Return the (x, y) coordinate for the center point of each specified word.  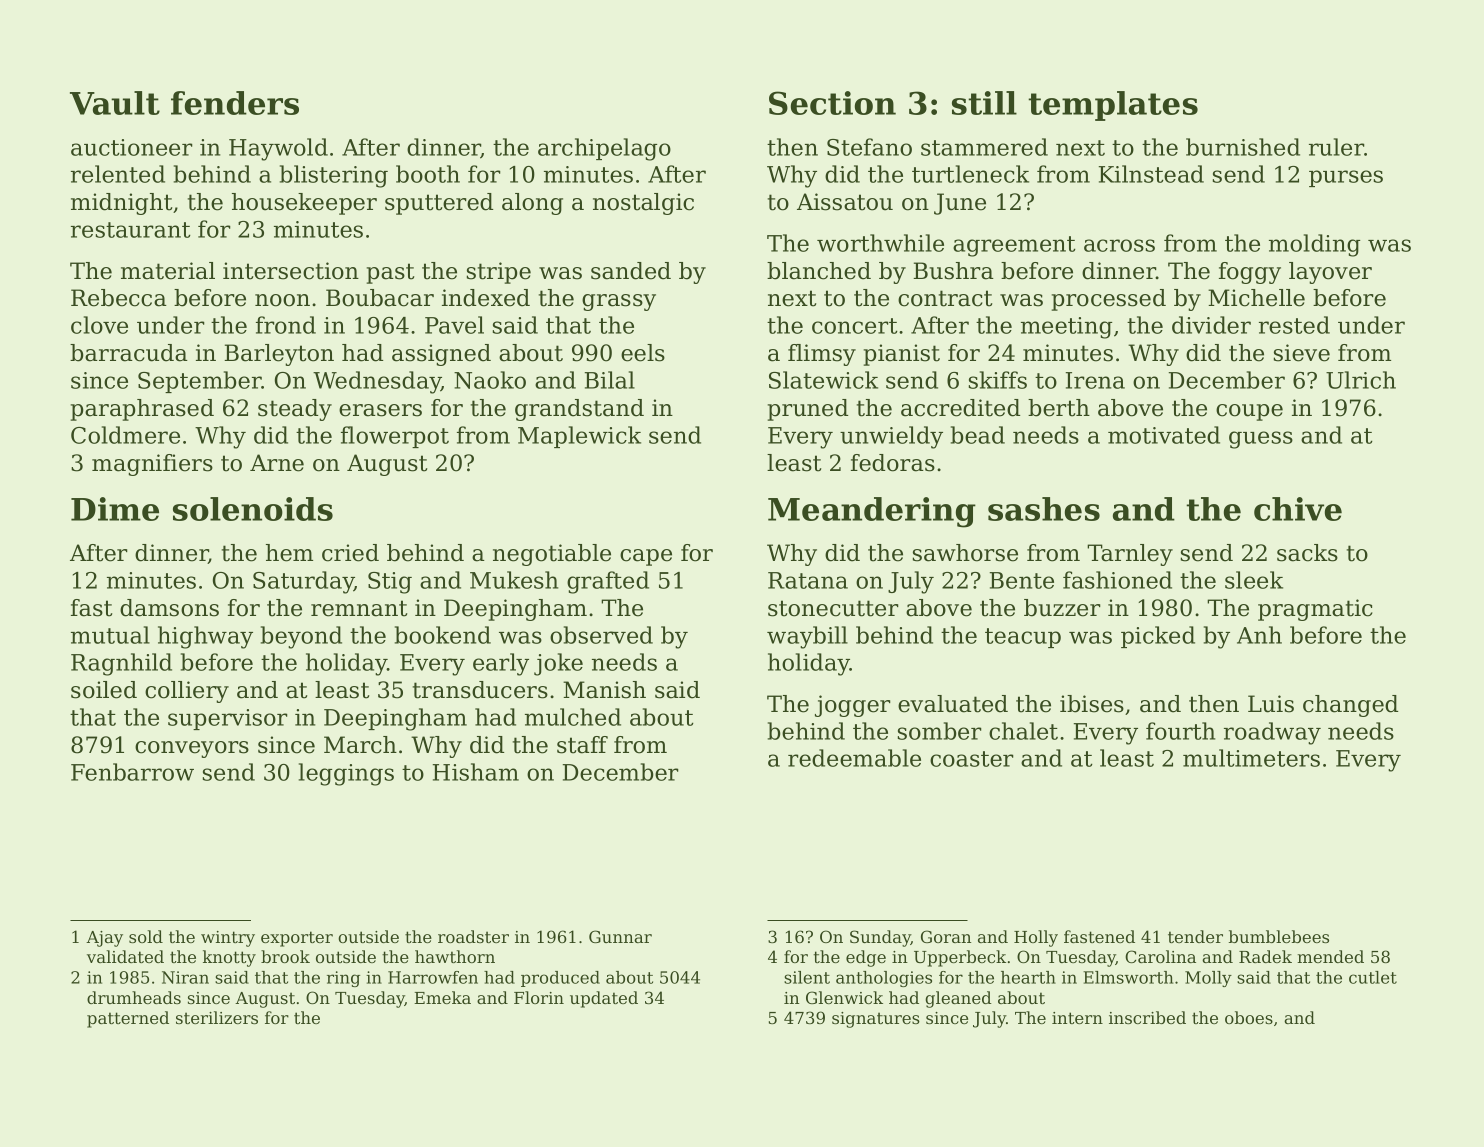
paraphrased (142, 410)
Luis (1271, 704)
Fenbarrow (132, 772)
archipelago (604, 149)
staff (582, 745)
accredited (960, 408)
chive (1298, 509)
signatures (876, 1020)
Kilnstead (1151, 174)
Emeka (442, 997)
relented (118, 174)
